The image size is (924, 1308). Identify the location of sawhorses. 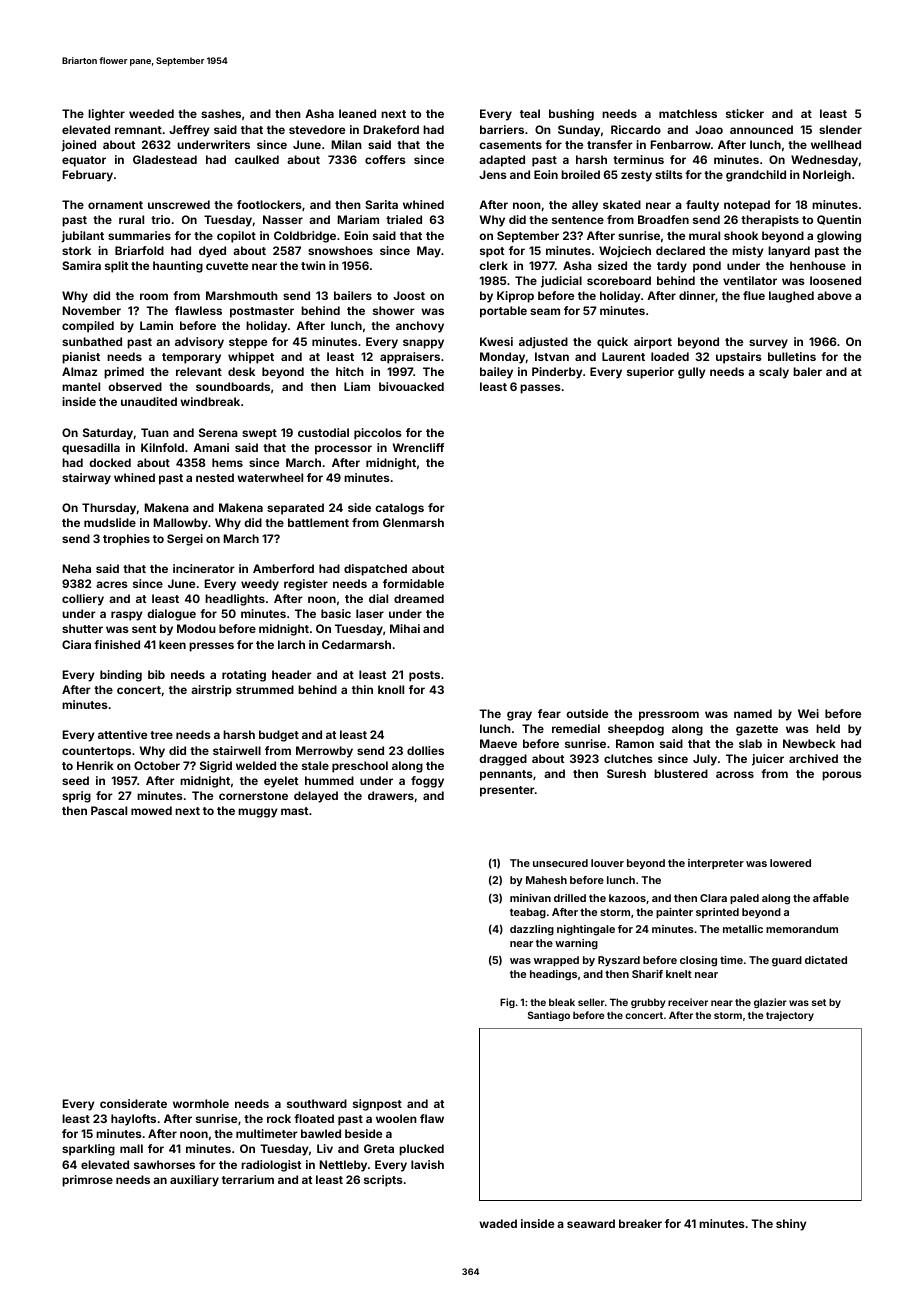
(164, 1164).
